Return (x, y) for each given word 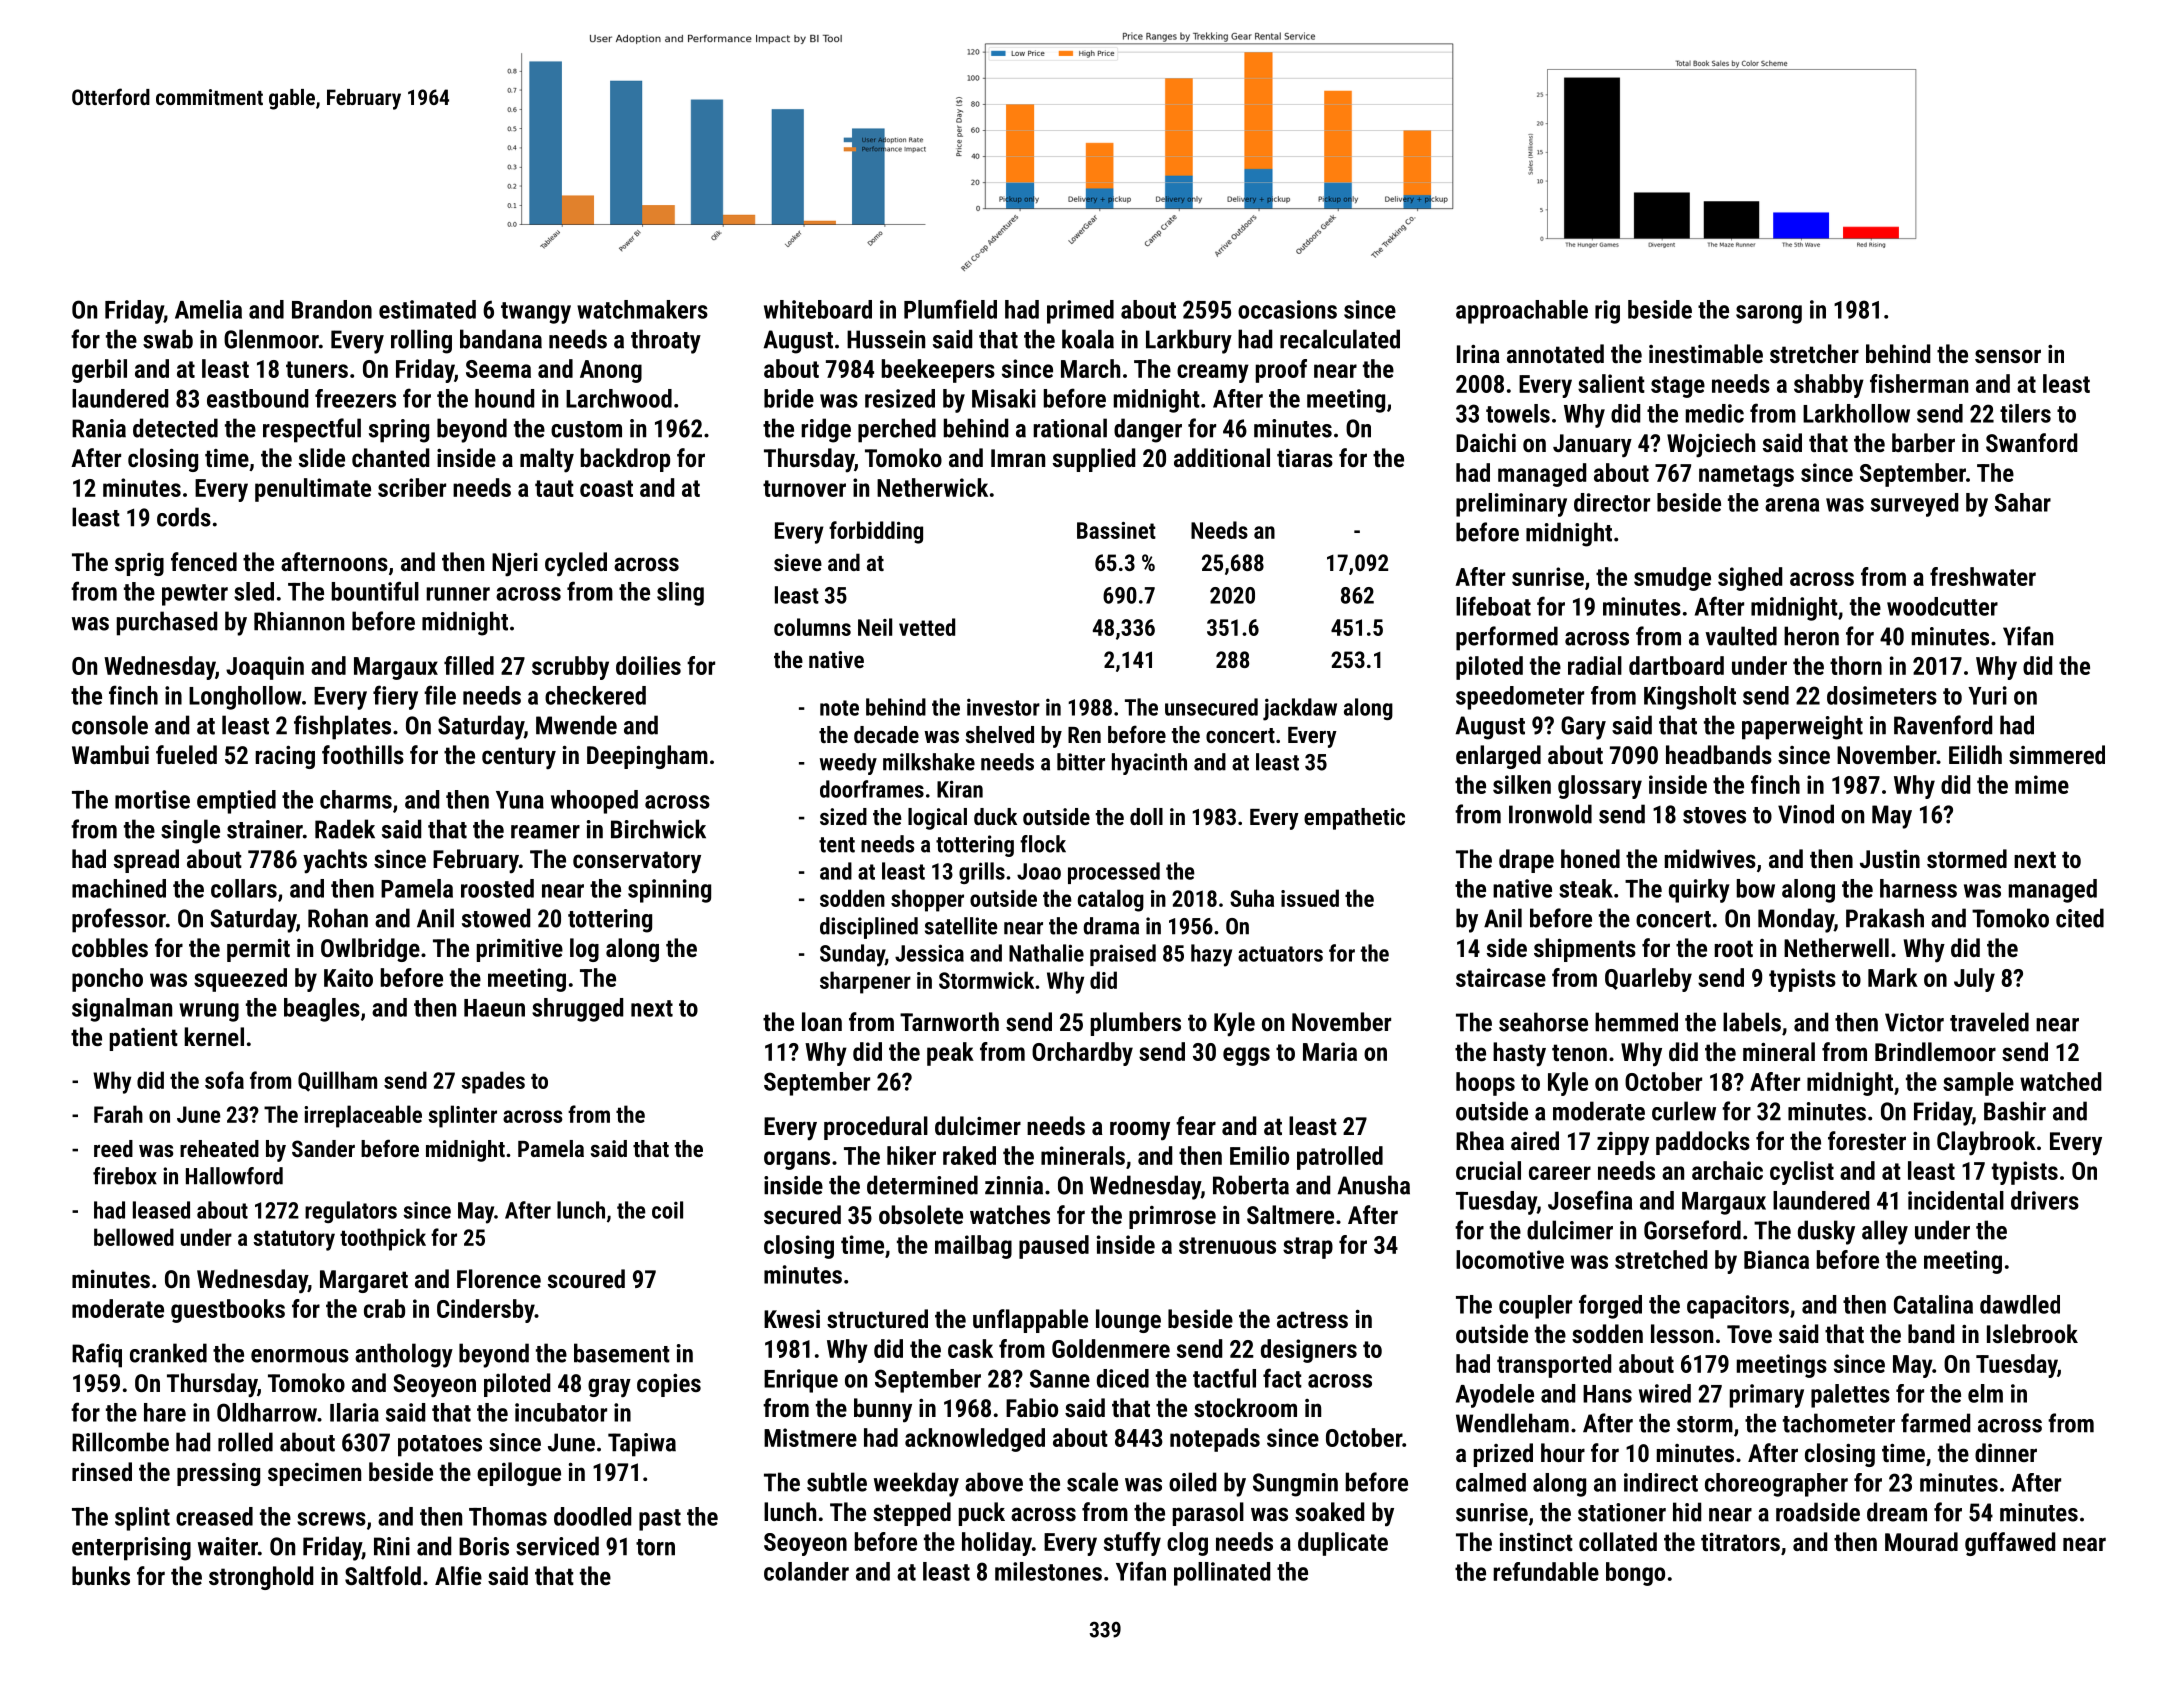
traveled (1989, 1022)
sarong (1769, 314)
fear (1196, 1125)
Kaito (348, 977)
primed (1080, 312)
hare (165, 1412)
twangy (536, 313)
